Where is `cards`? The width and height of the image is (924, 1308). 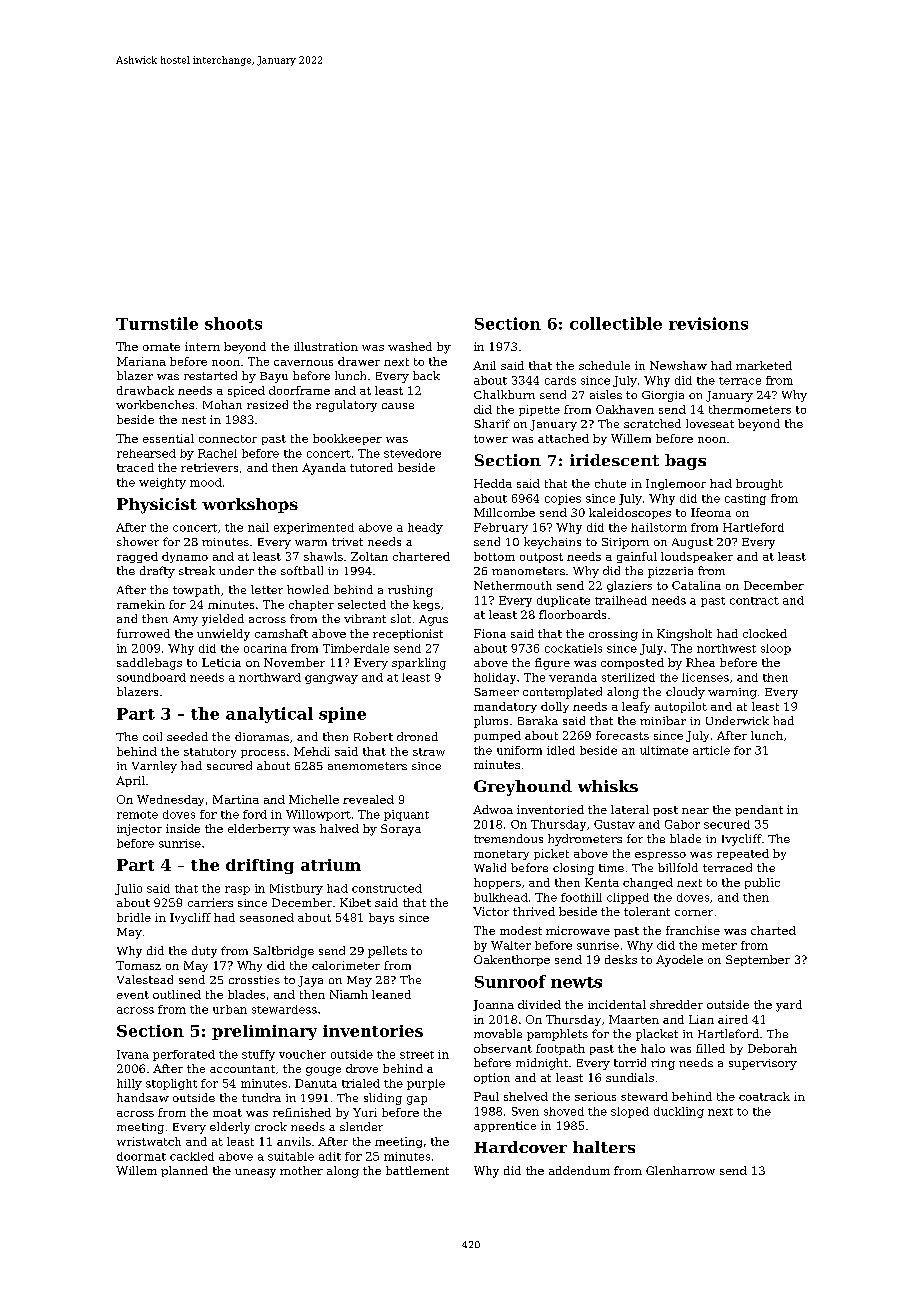 cards is located at coordinates (560, 380).
